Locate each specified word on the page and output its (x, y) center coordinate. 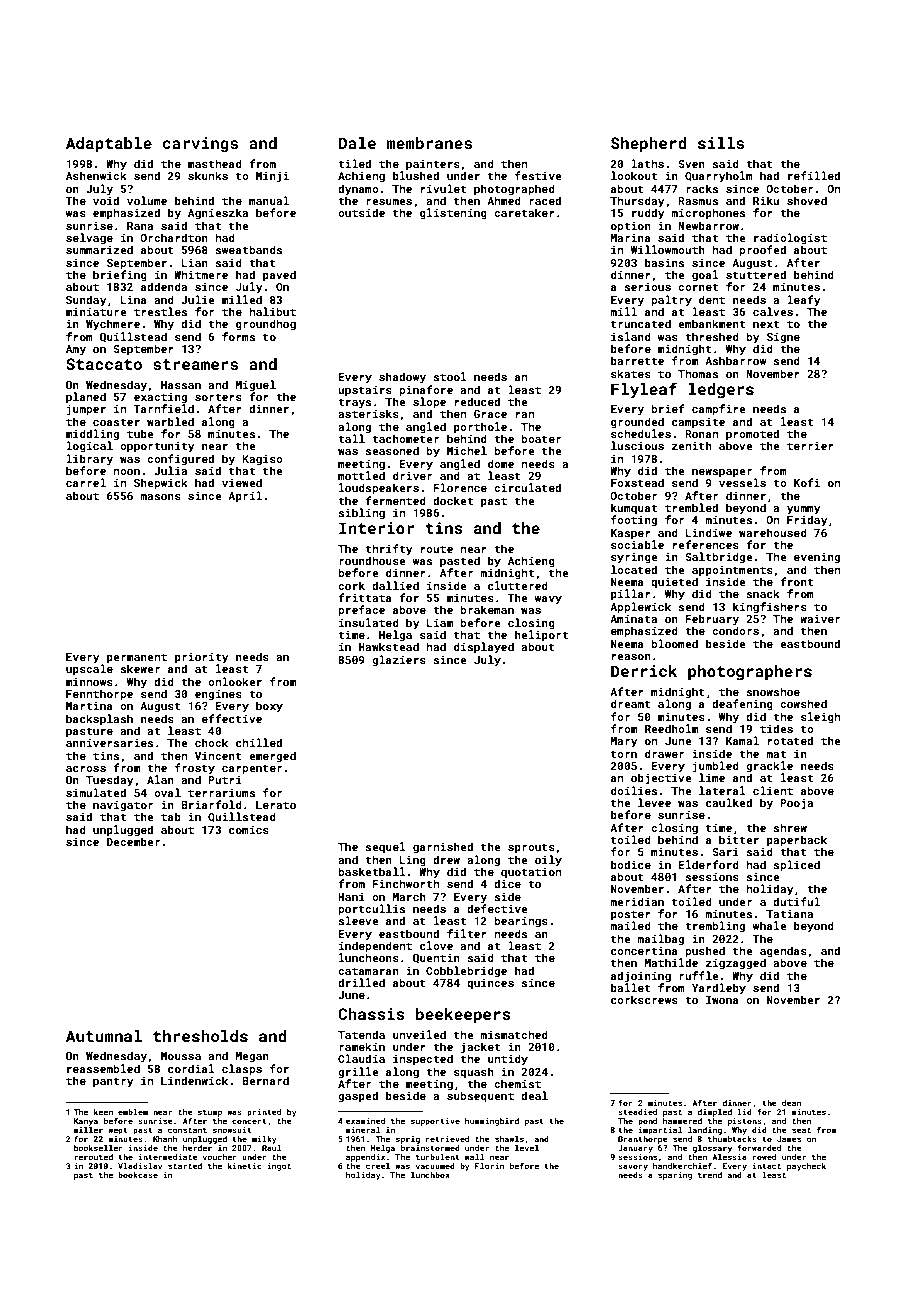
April (245, 497)
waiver (820, 619)
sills (721, 143)
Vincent (218, 756)
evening (817, 558)
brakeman (487, 609)
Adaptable (109, 145)
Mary (624, 742)
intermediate (168, 1157)
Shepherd (648, 145)
